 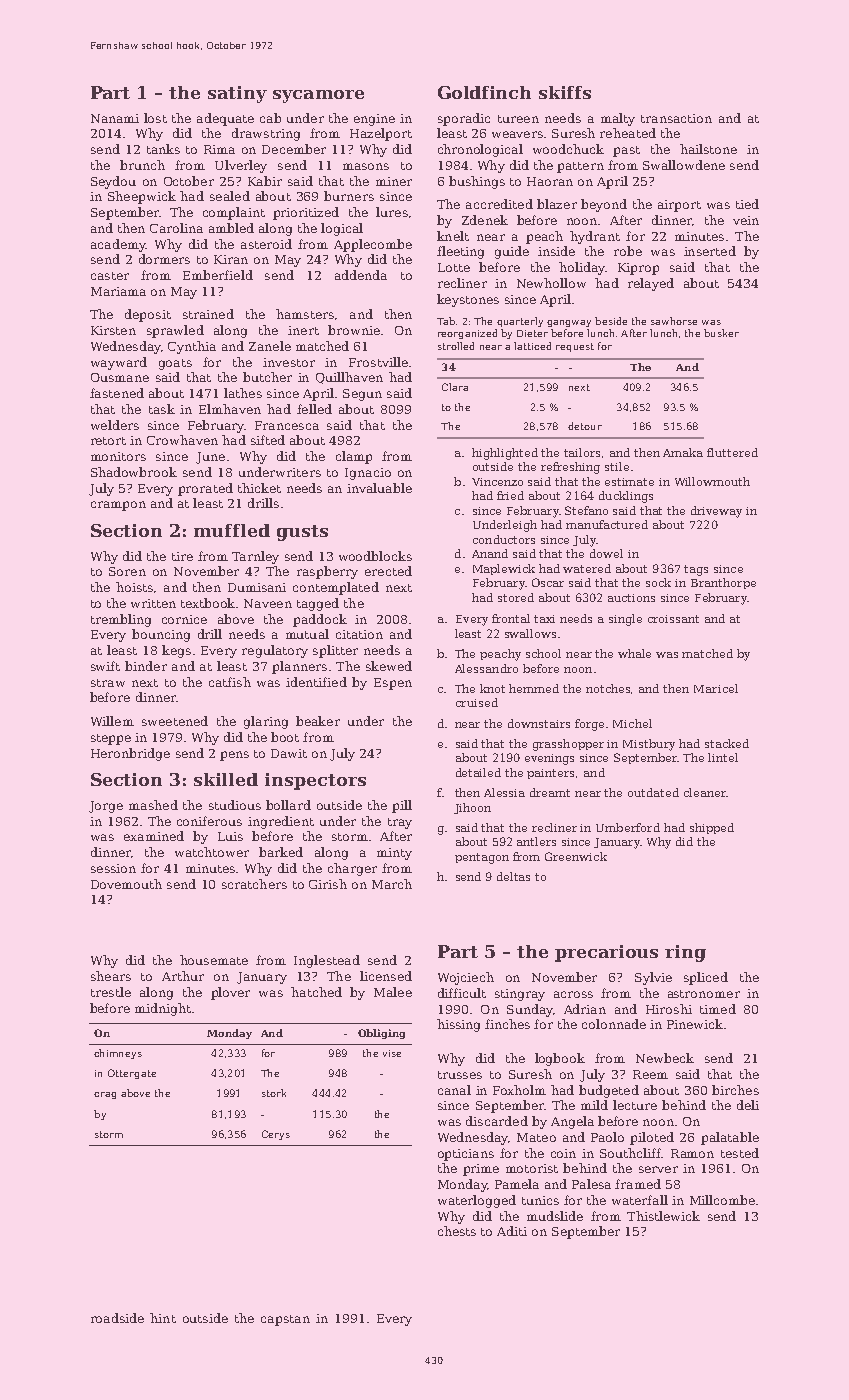 I want to click on pill, so click(x=402, y=806).
